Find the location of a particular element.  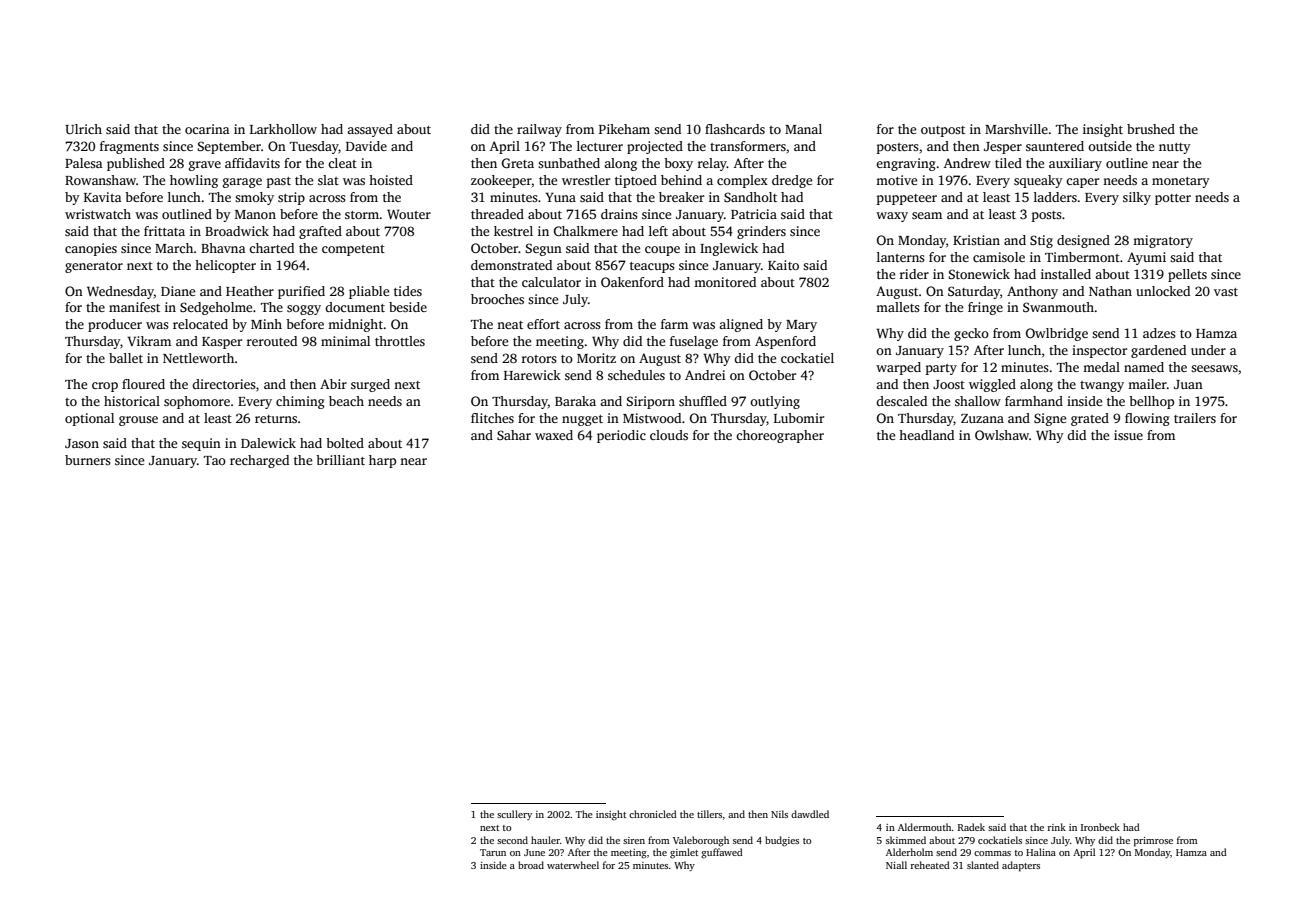

seesaws is located at coordinates (1214, 368).
